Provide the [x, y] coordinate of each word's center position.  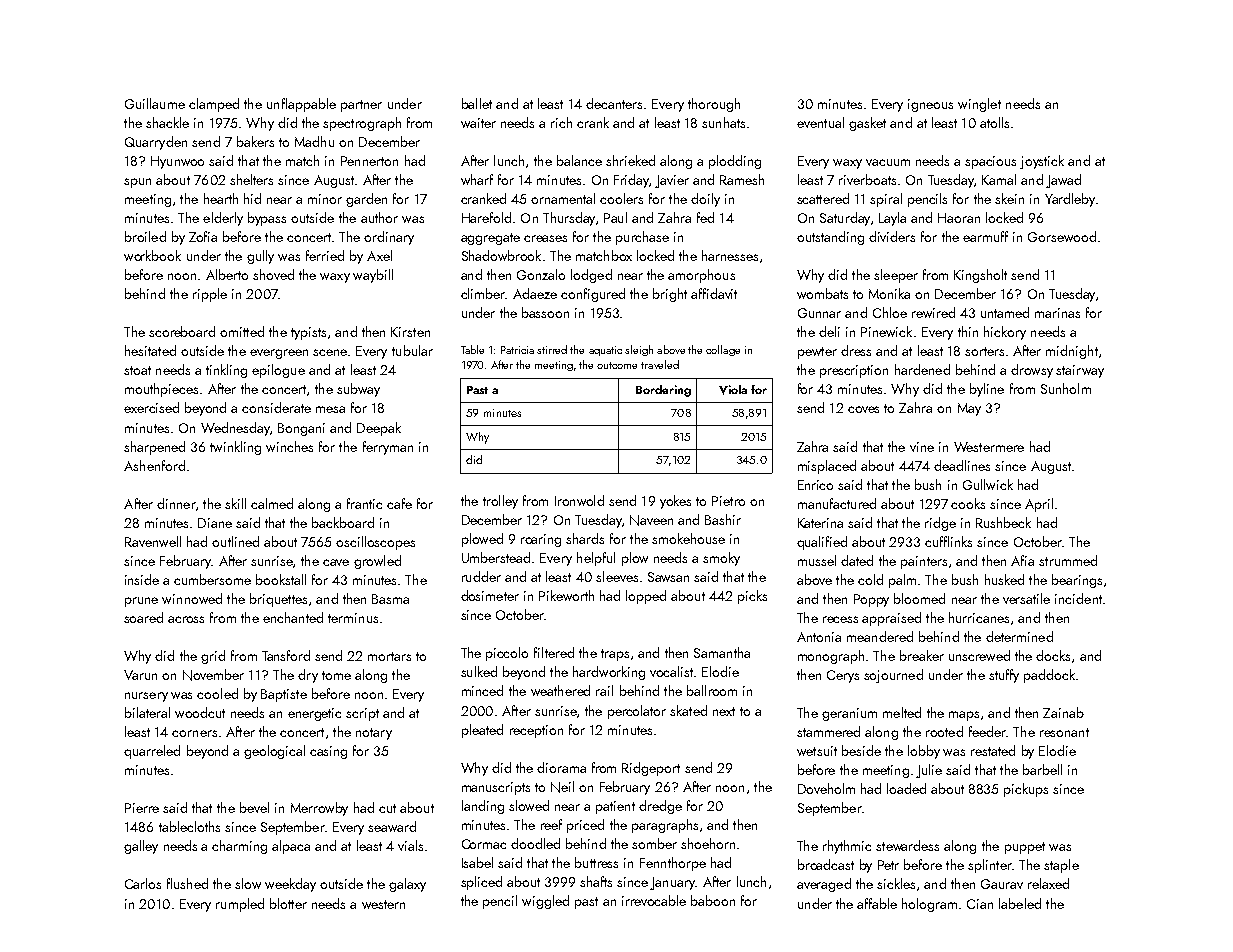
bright [670, 295]
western [383, 904]
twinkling [235, 448]
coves [863, 409]
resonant [1064, 732]
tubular [412, 350]
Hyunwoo [177, 162]
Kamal [999, 179]
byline [987, 390]
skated [688, 710]
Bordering [663, 391]
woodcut [200, 712]
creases [545, 238]
